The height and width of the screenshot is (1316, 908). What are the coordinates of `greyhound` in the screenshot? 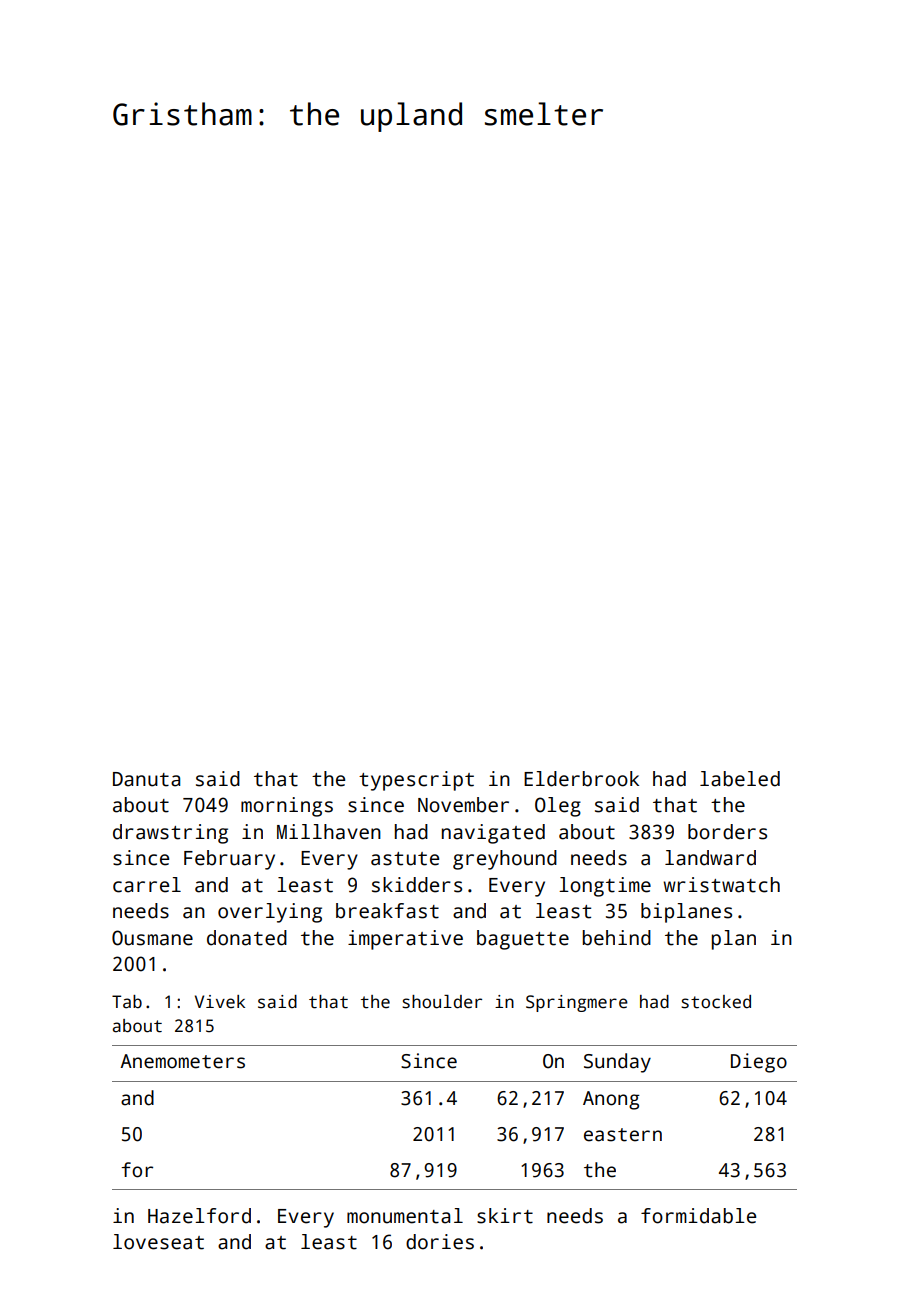 It's located at (505, 860).
